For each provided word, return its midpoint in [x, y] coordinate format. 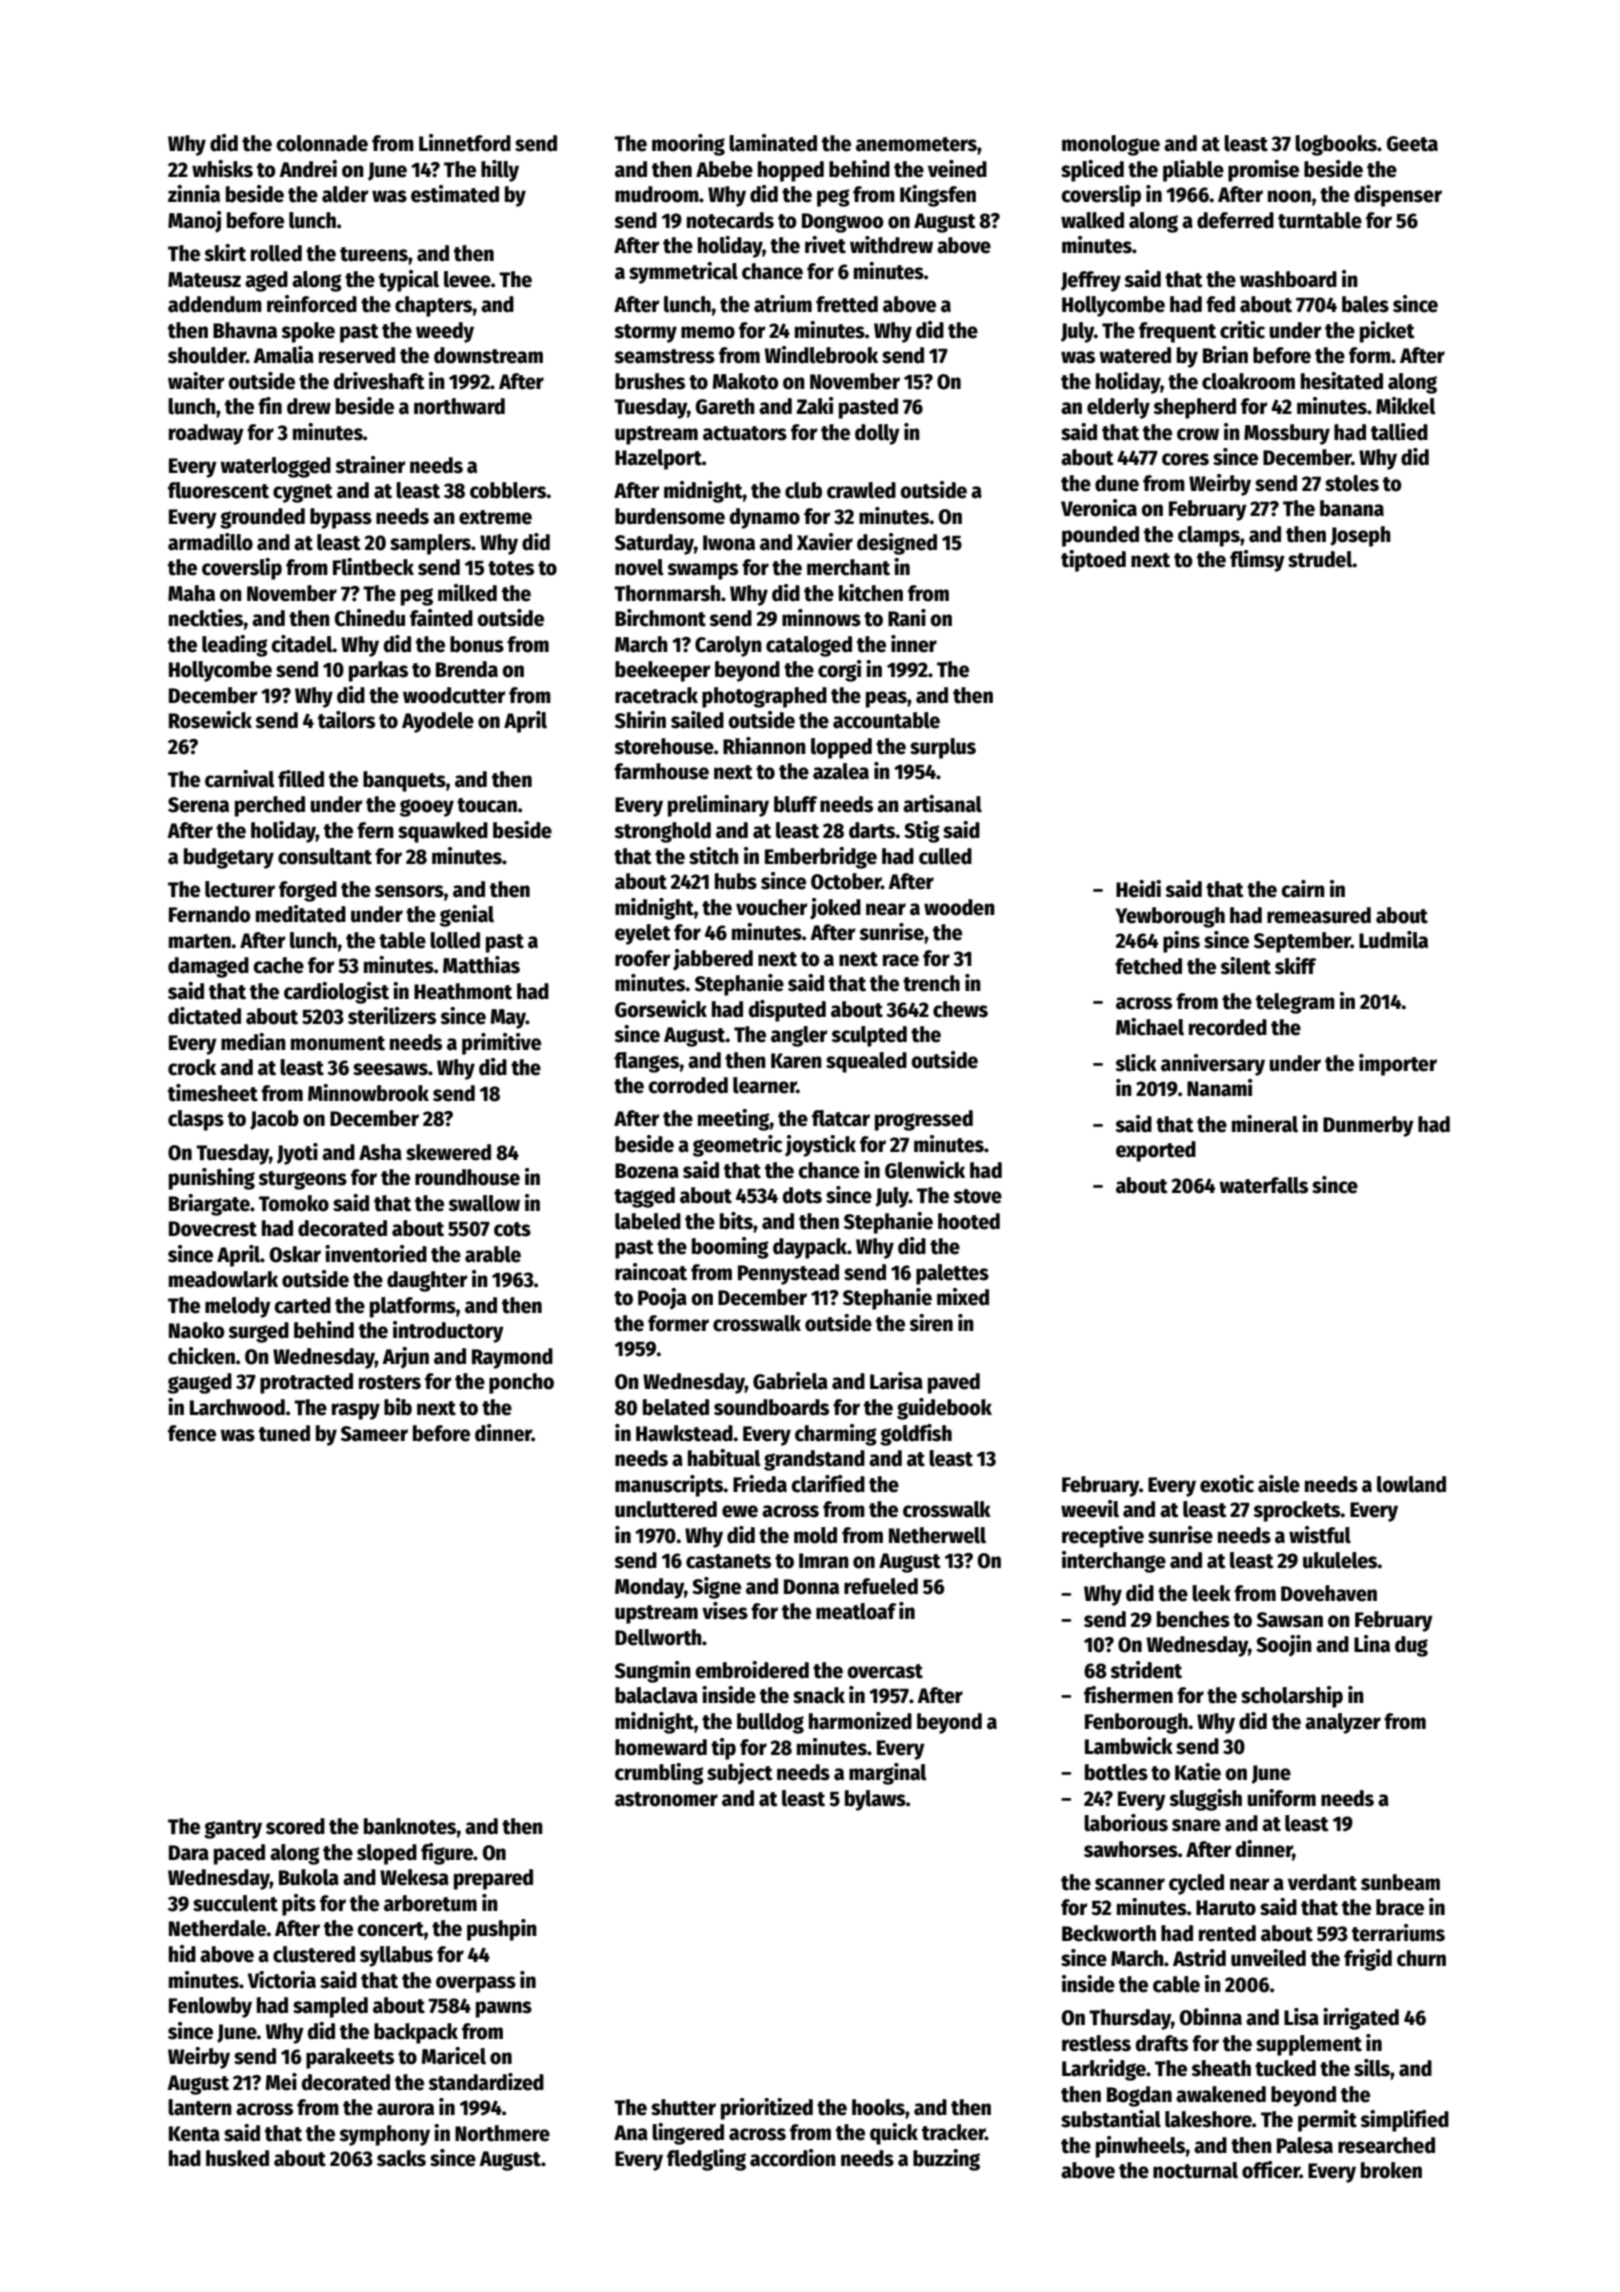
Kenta [194, 2134]
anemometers [916, 144]
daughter [427, 1281]
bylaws [875, 1800]
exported [1156, 1151]
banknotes [410, 1826]
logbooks [1336, 145]
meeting [734, 1120]
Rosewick [210, 720]
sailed [697, 720]
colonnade [322, 143]
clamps [1209, 536]
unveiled [1268, 1958]
